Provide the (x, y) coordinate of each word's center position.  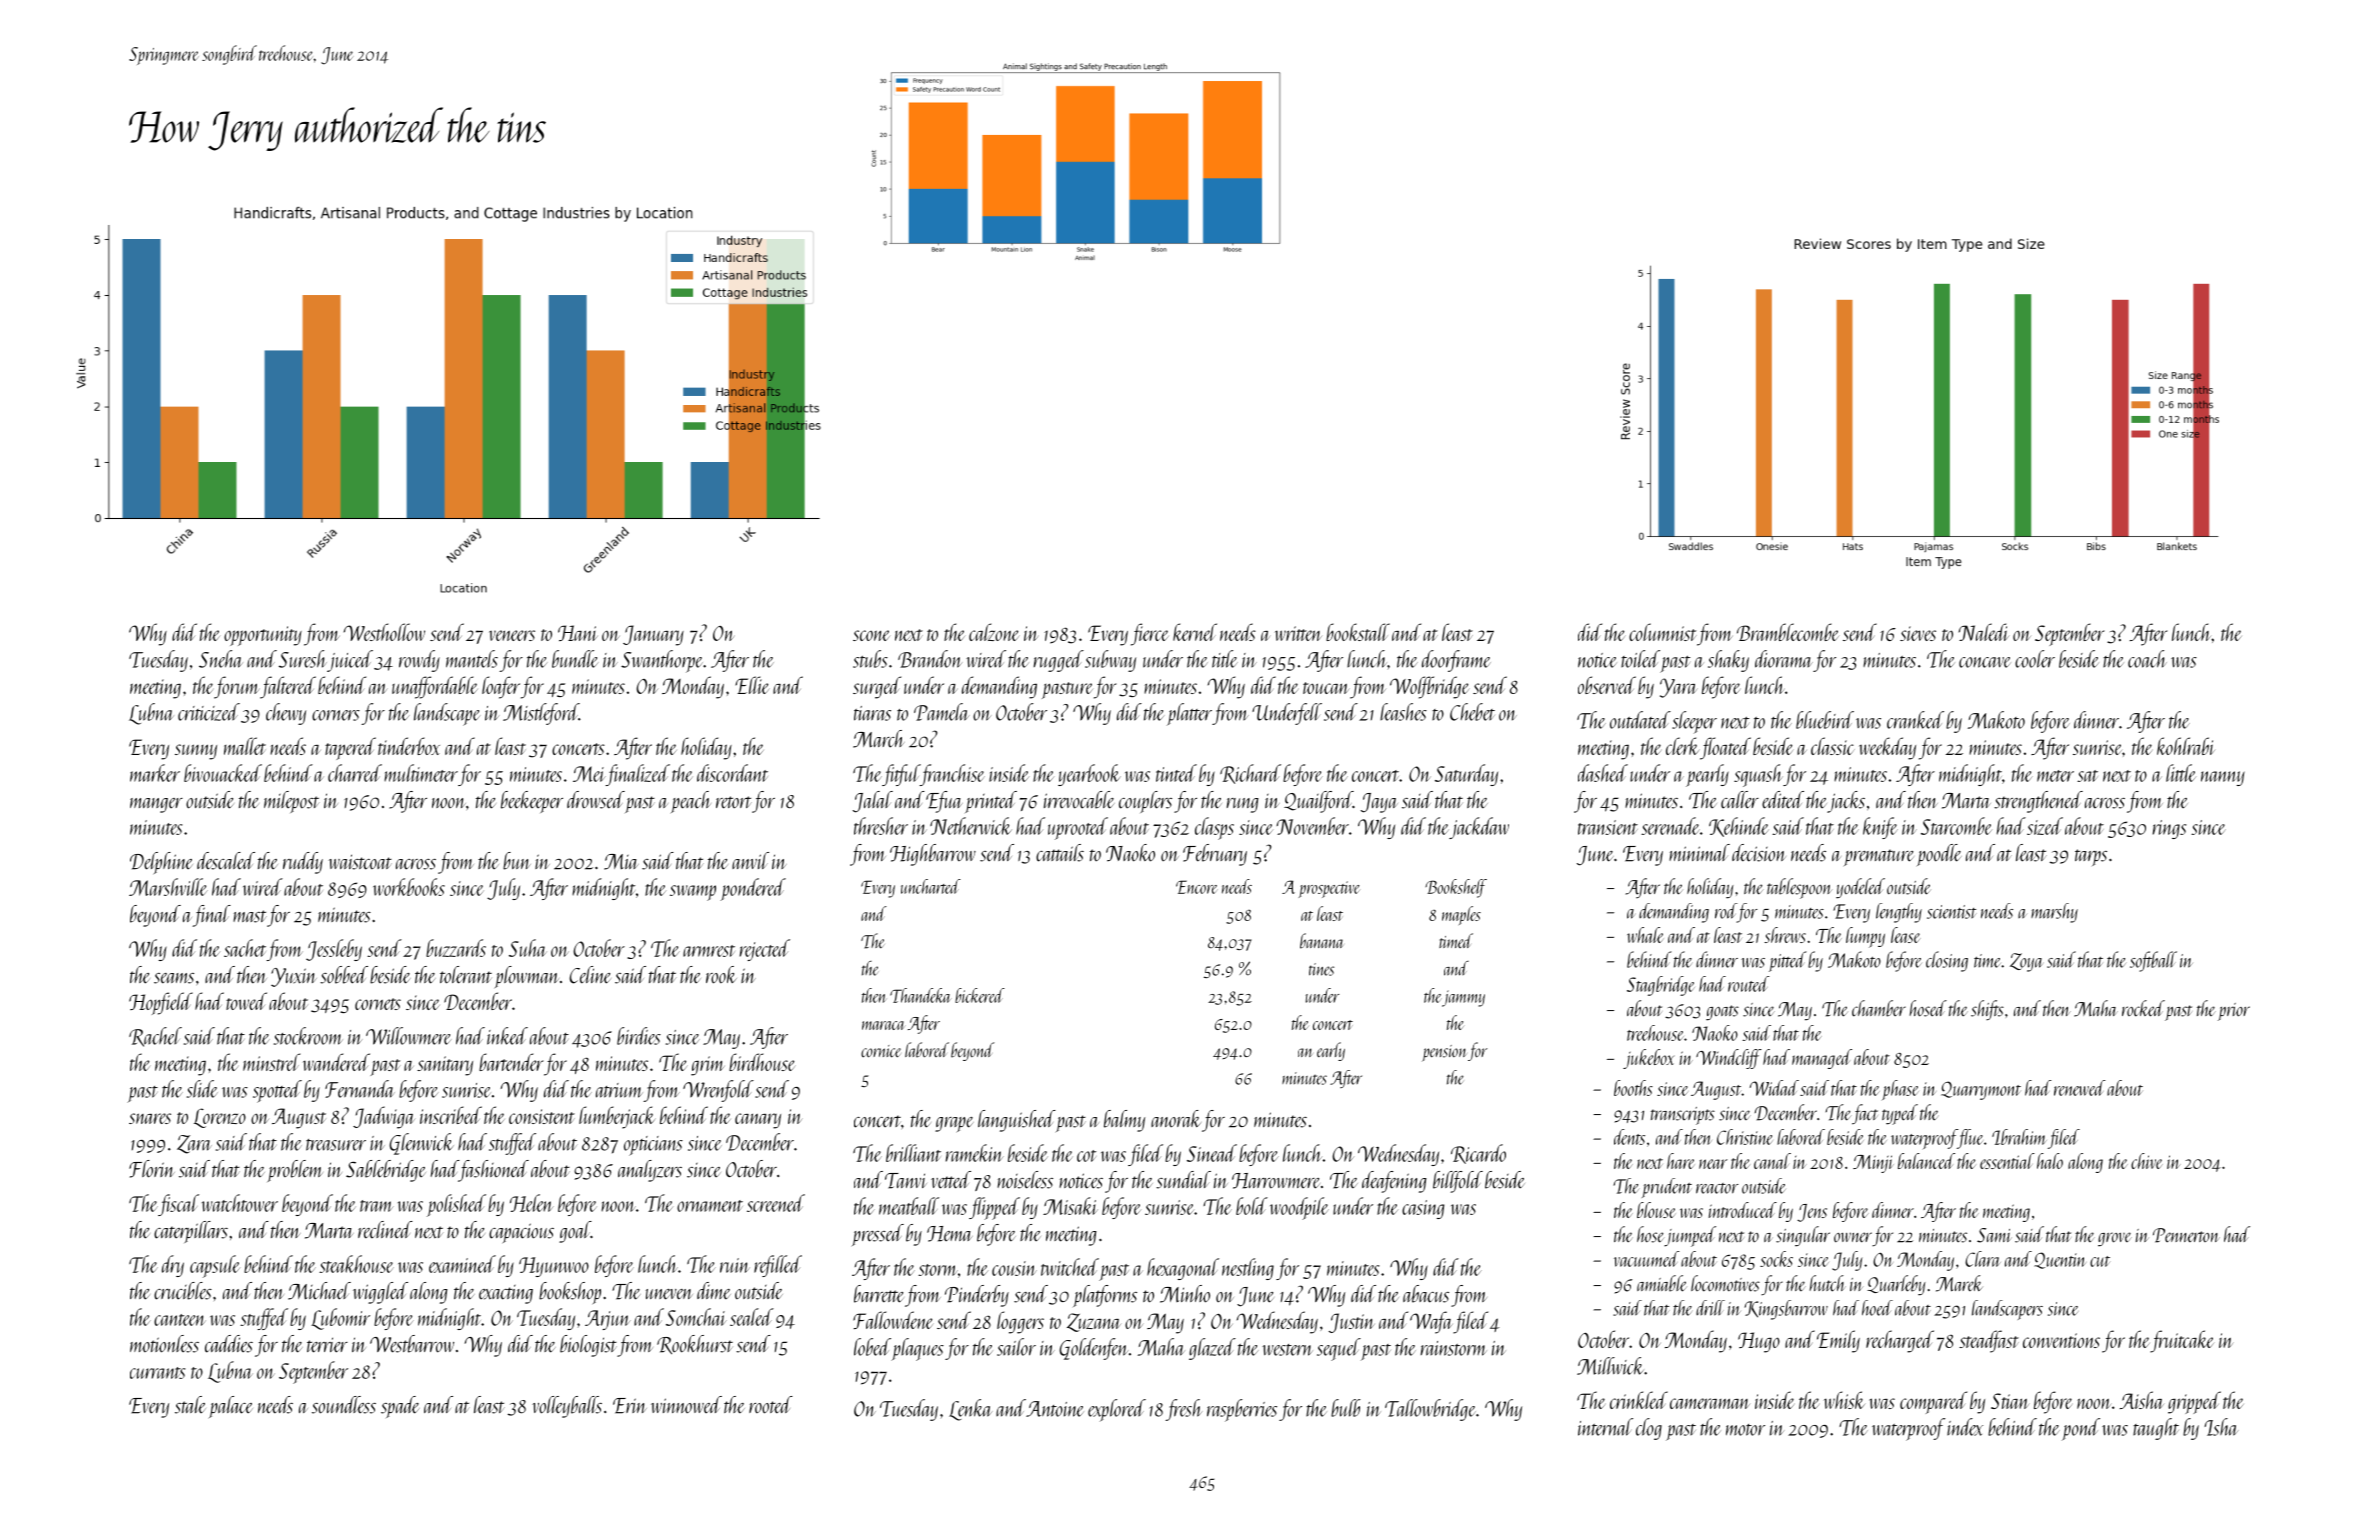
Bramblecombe (1788, 632)
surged (877, 687)
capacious (521, 1233)
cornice (881, 1051)
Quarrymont (1981, 1090)
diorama (1784, 659)
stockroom (308, 1036)
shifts (1987, 1010)
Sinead (1212, 1153)
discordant (732, 773)
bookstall (1358, 632)
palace (230, 1407)
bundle (575, 659)
